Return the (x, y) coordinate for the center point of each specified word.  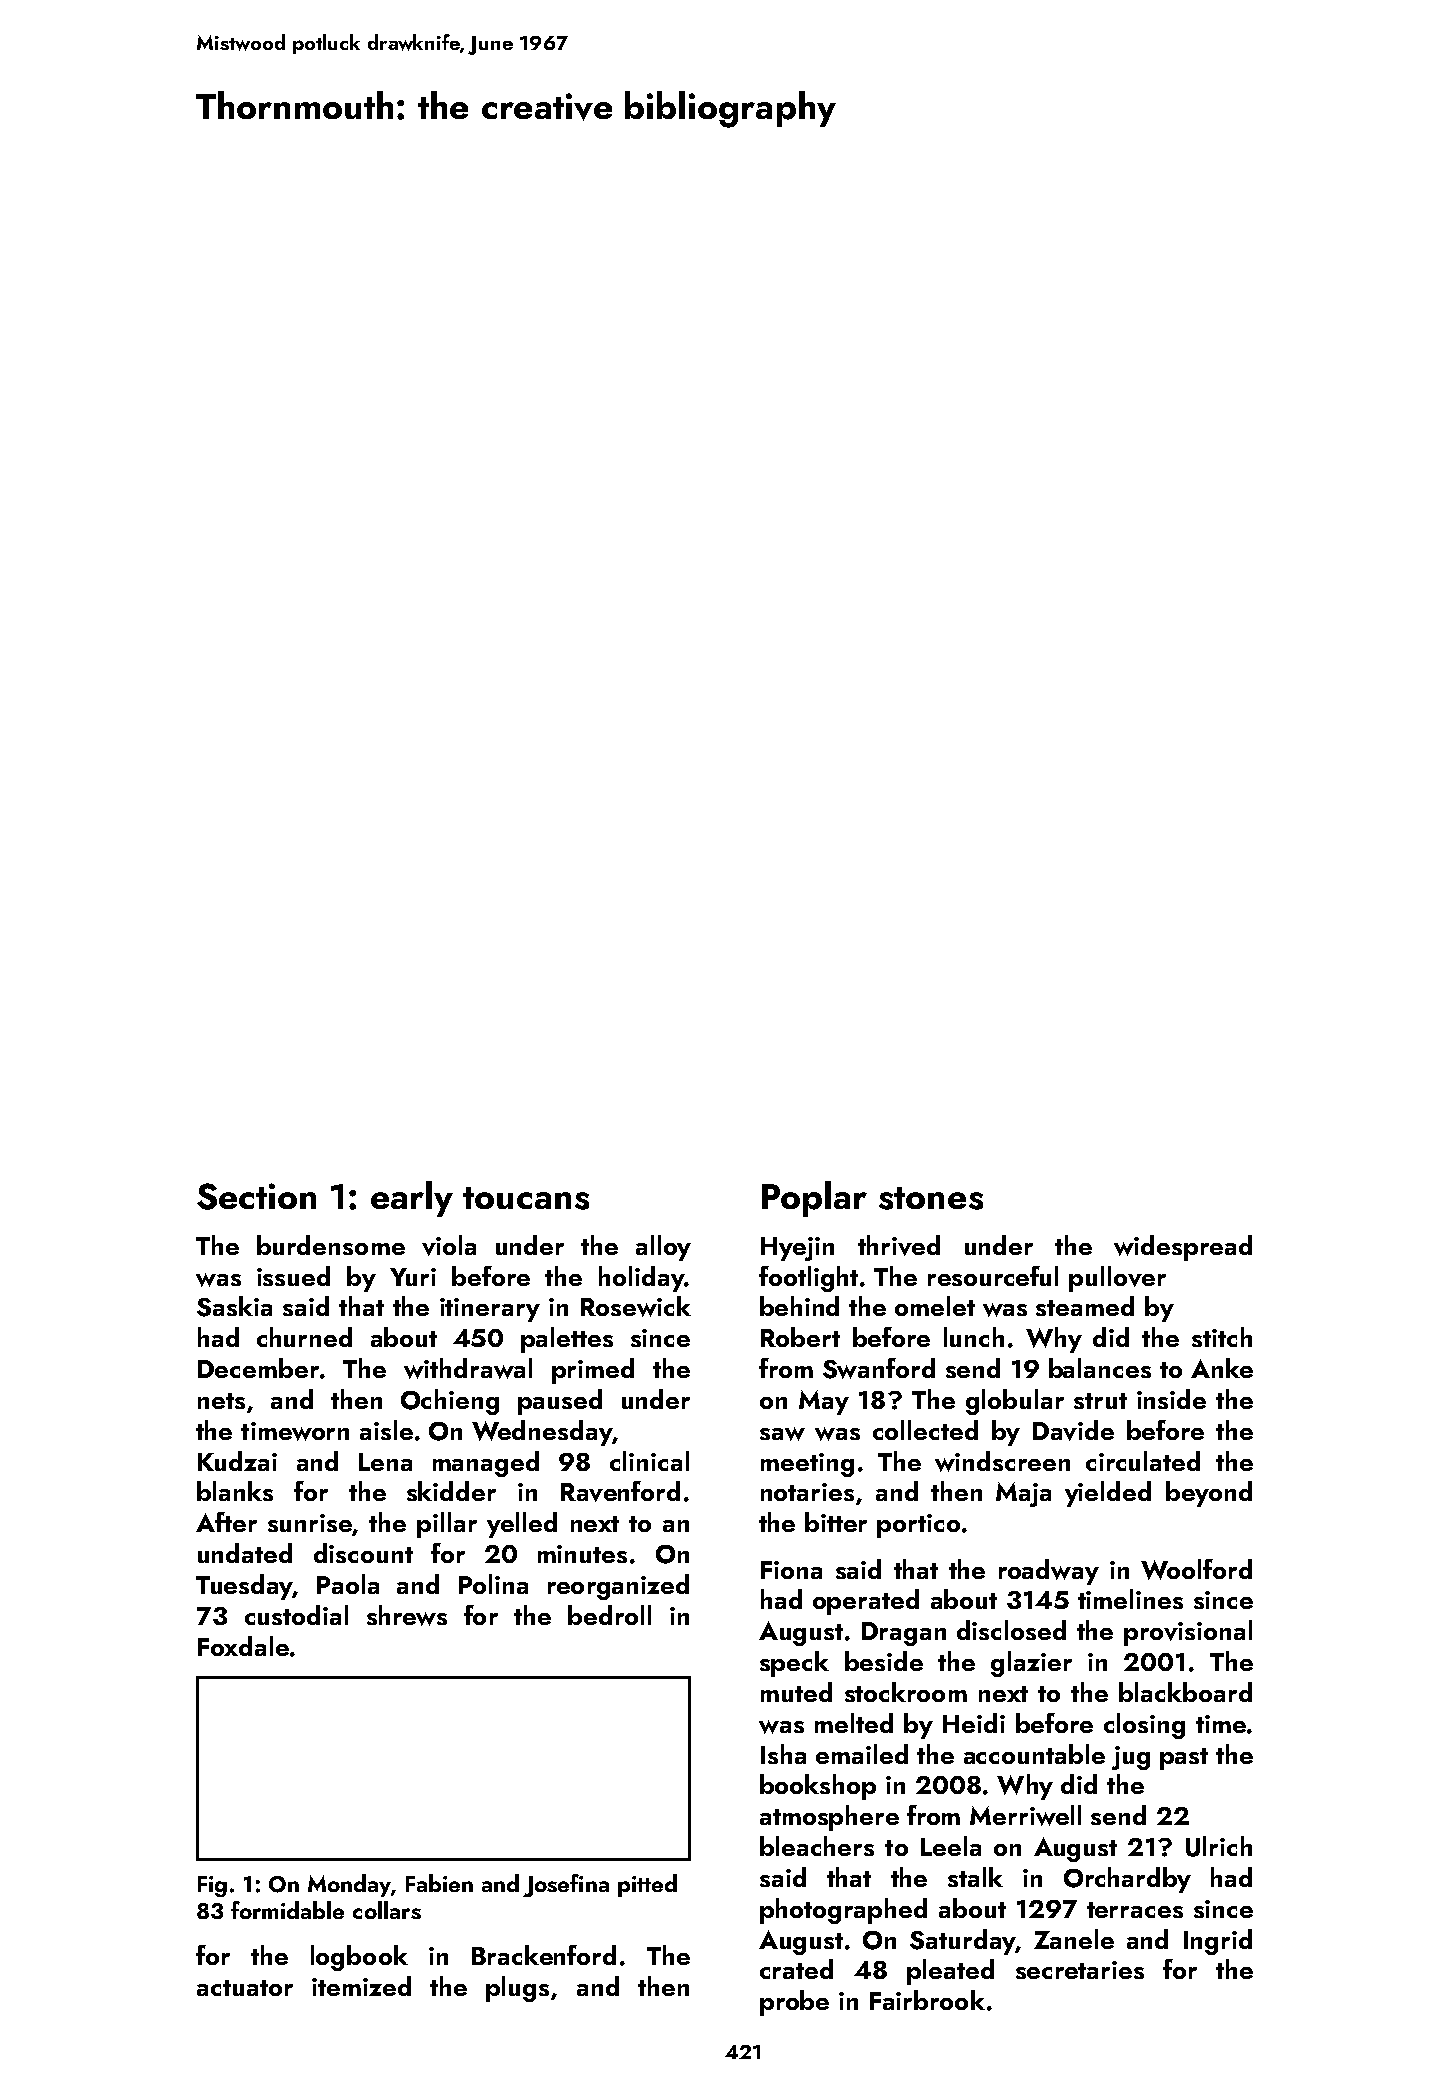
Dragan (904, 1634)
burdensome (331, 1245)
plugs (517, 1989)
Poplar (814, 1199)
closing (1144, 1726)
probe (794, 2003)
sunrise (310, 1523)
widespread (1183, 1248)
